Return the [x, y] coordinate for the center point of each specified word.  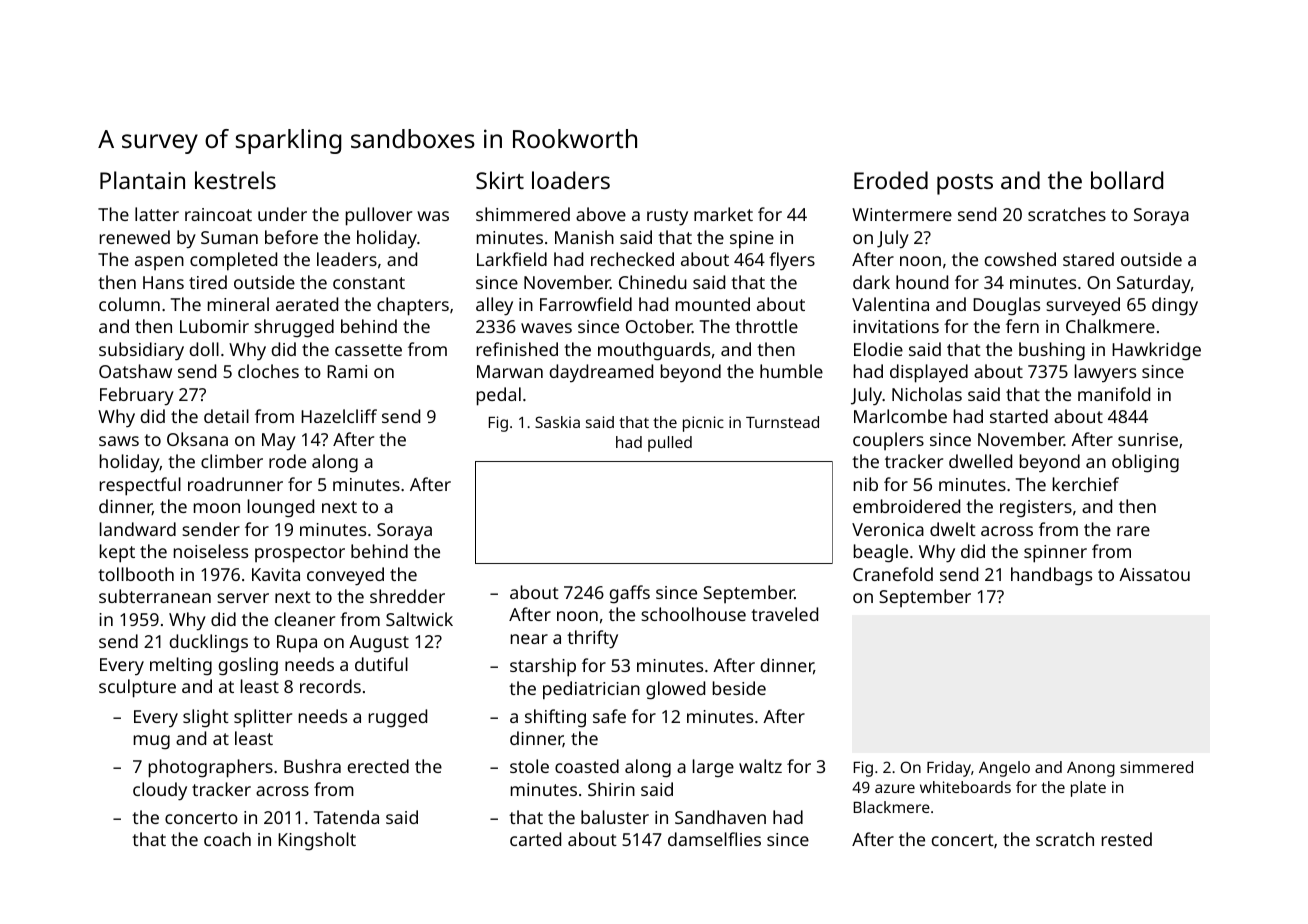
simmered [1156, 767]
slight [206, 718]
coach [227, 839]
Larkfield [512, 259]
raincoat [218, 214]
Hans [163, 282]
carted [535, 839]
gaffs [630, 594]
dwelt [953, 529]
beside [739, 688]
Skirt [500, 180]
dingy [1175, 306]
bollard [1127, 180]
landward [138, 529]
